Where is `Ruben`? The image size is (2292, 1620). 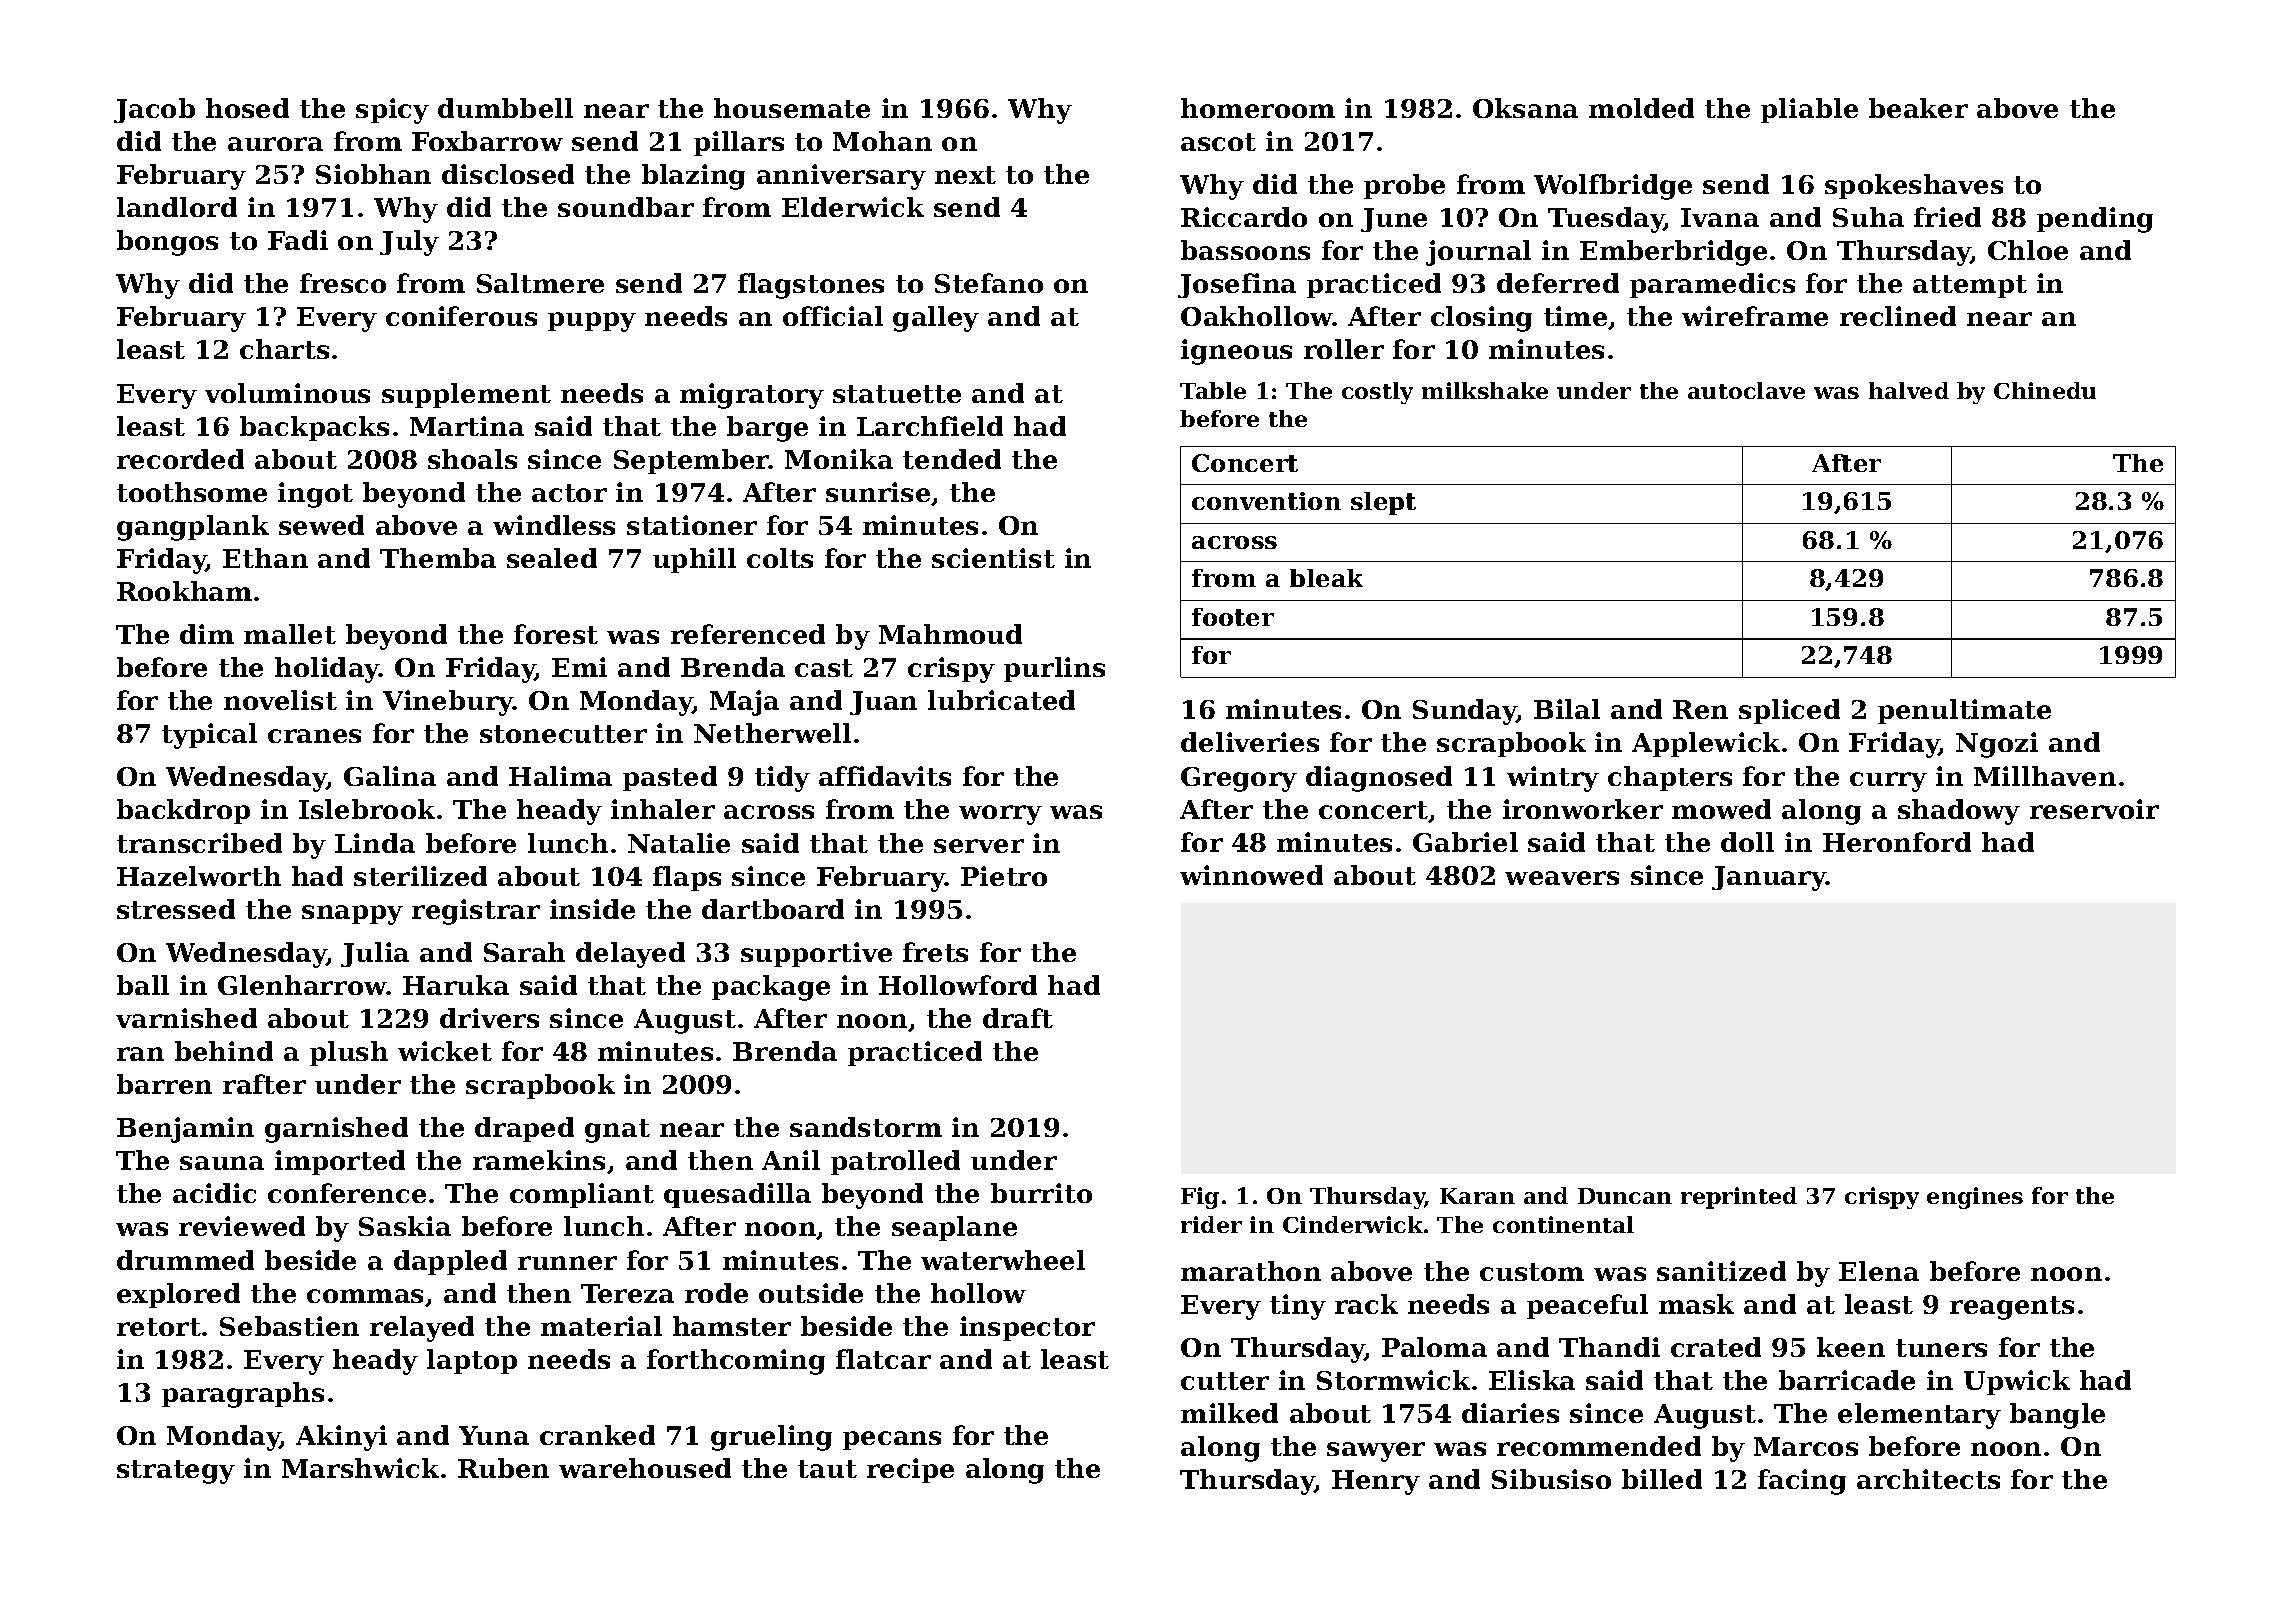
Ruben is located at coordinates (503, 1468).
